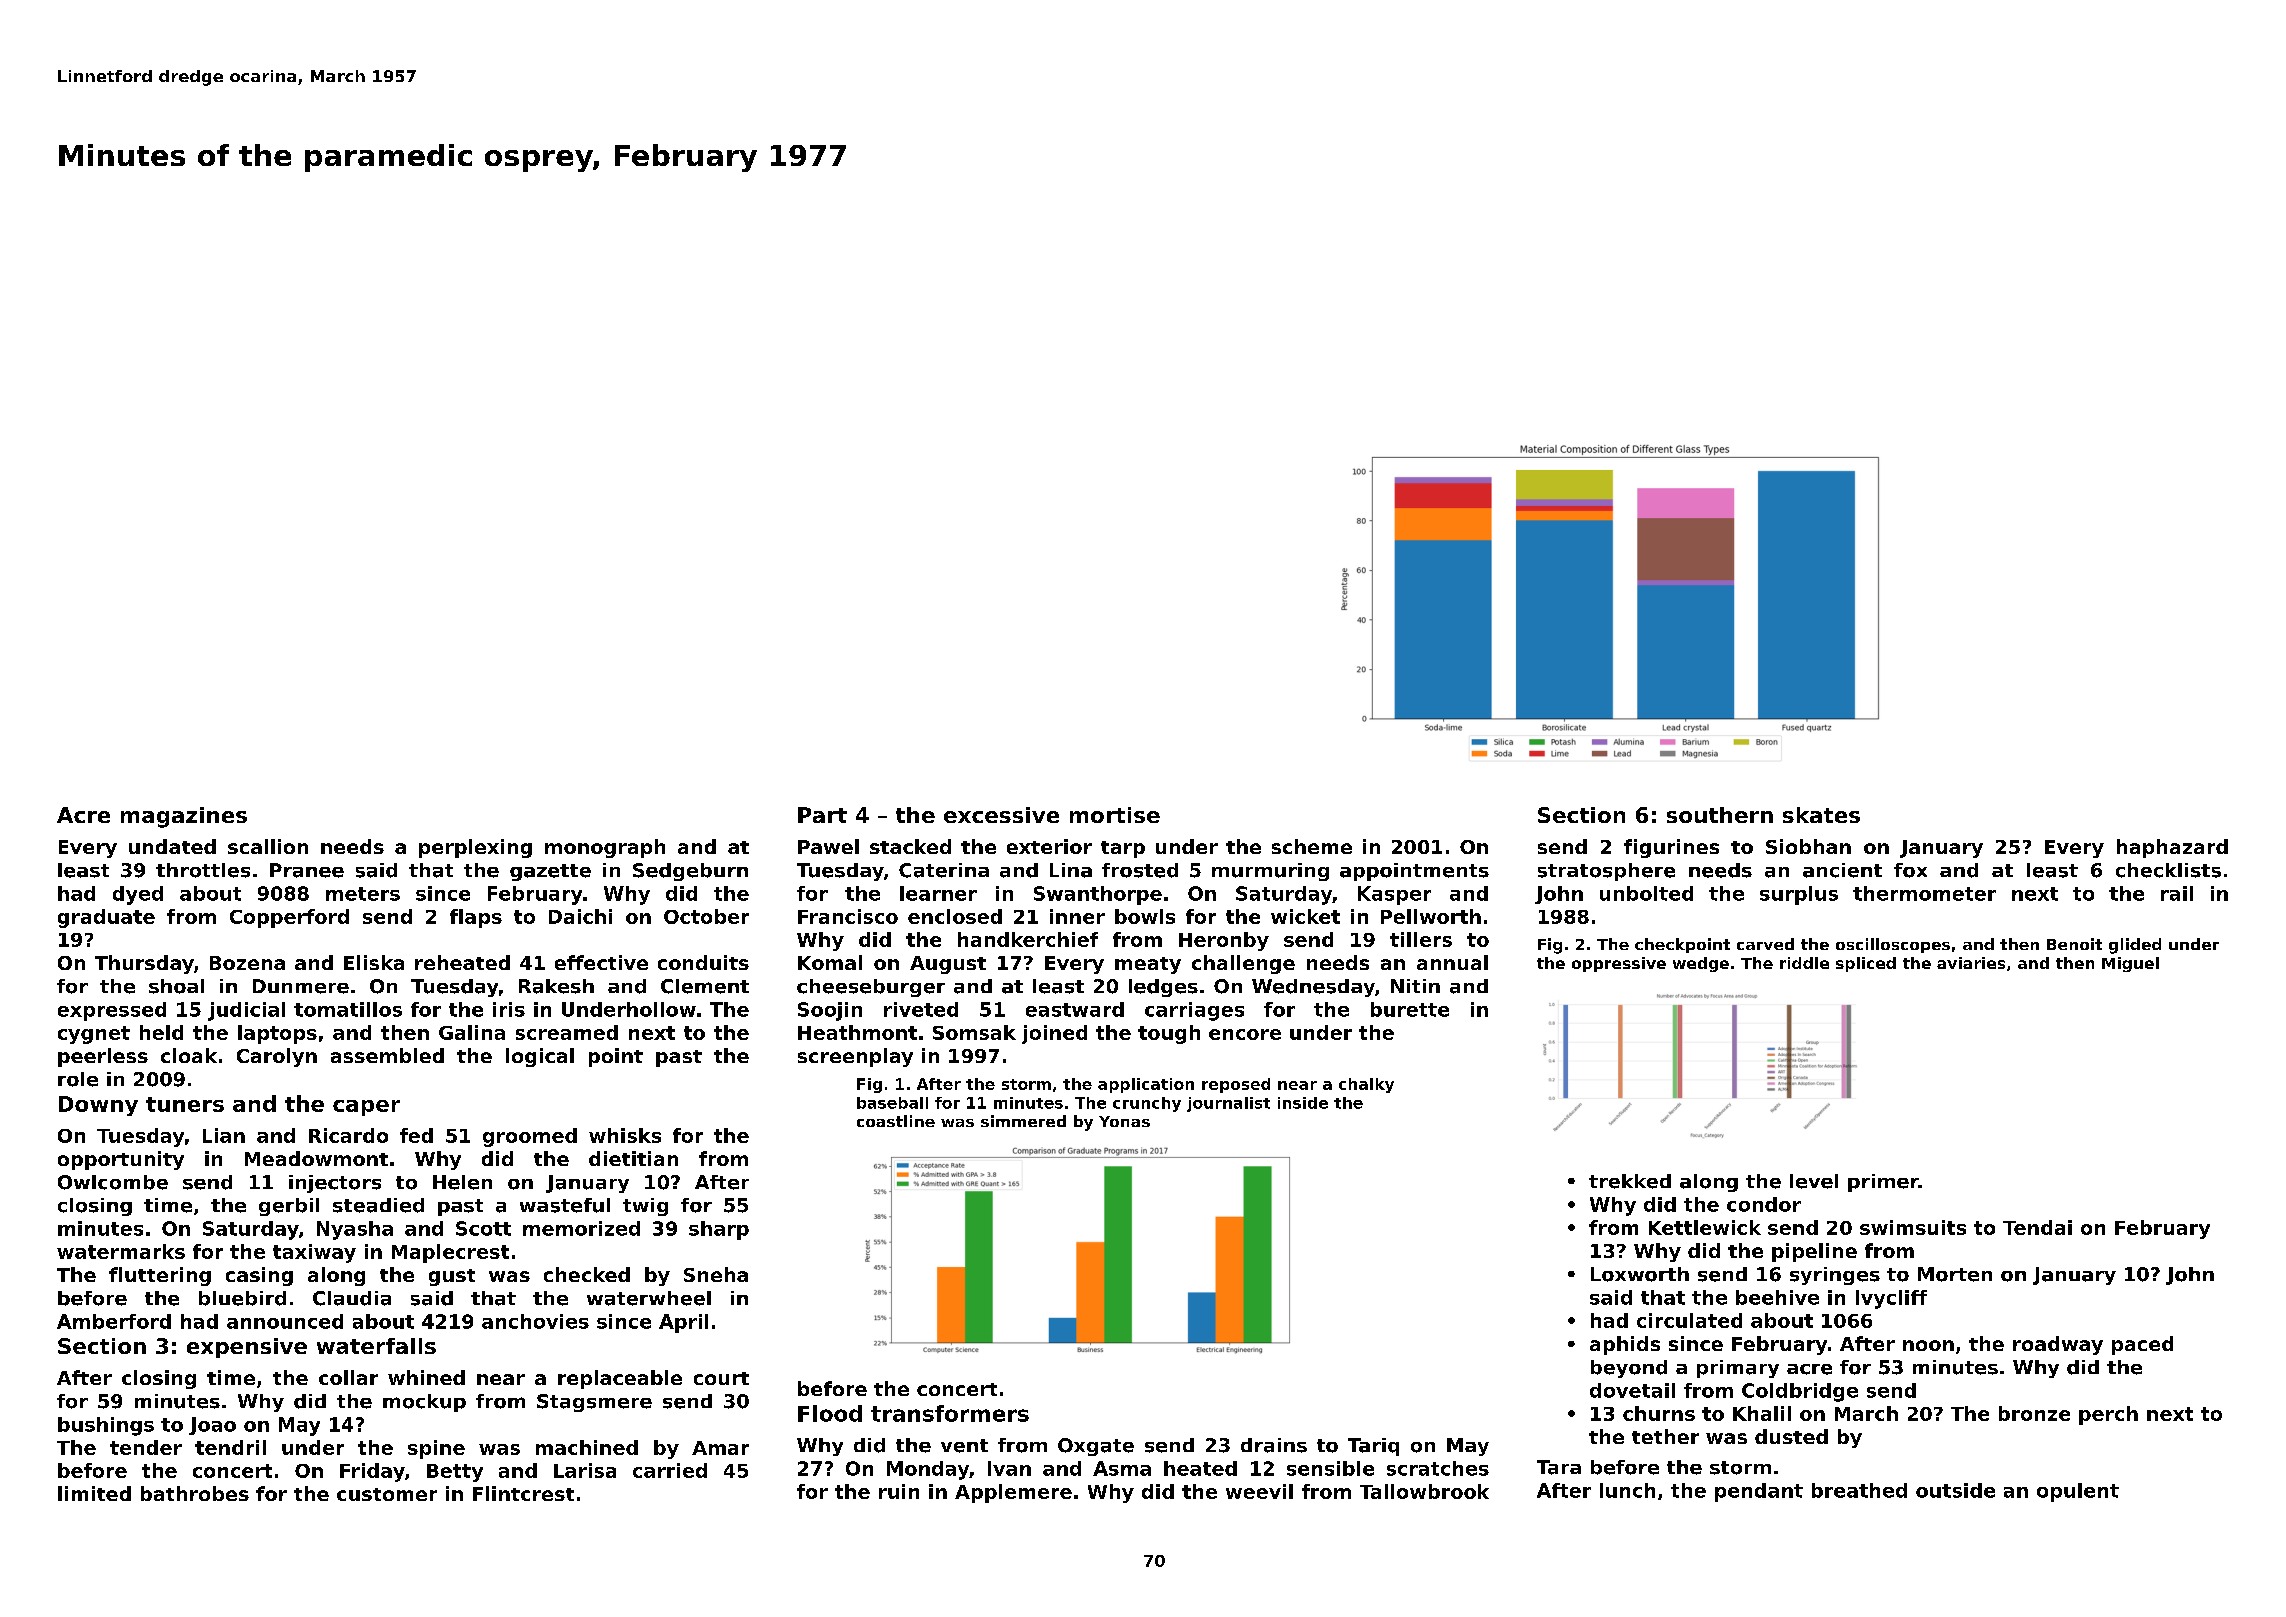 The height and width of the image is (1617, 2286). Describe the element at coordinates (716, 1274) in the image. I see `Sneha` at that location.
